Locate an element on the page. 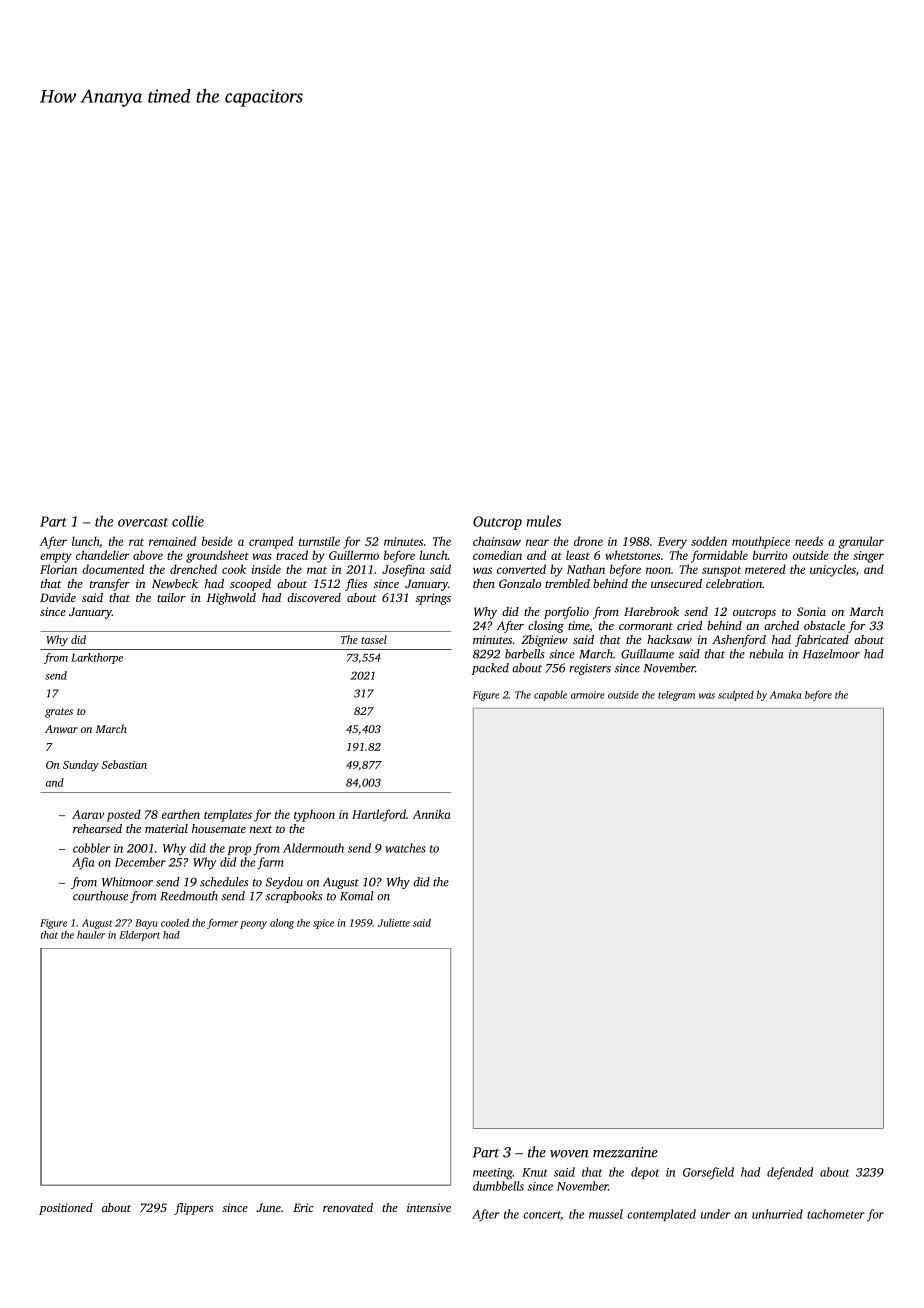  sculpted is located at coordinates (736, 696).
